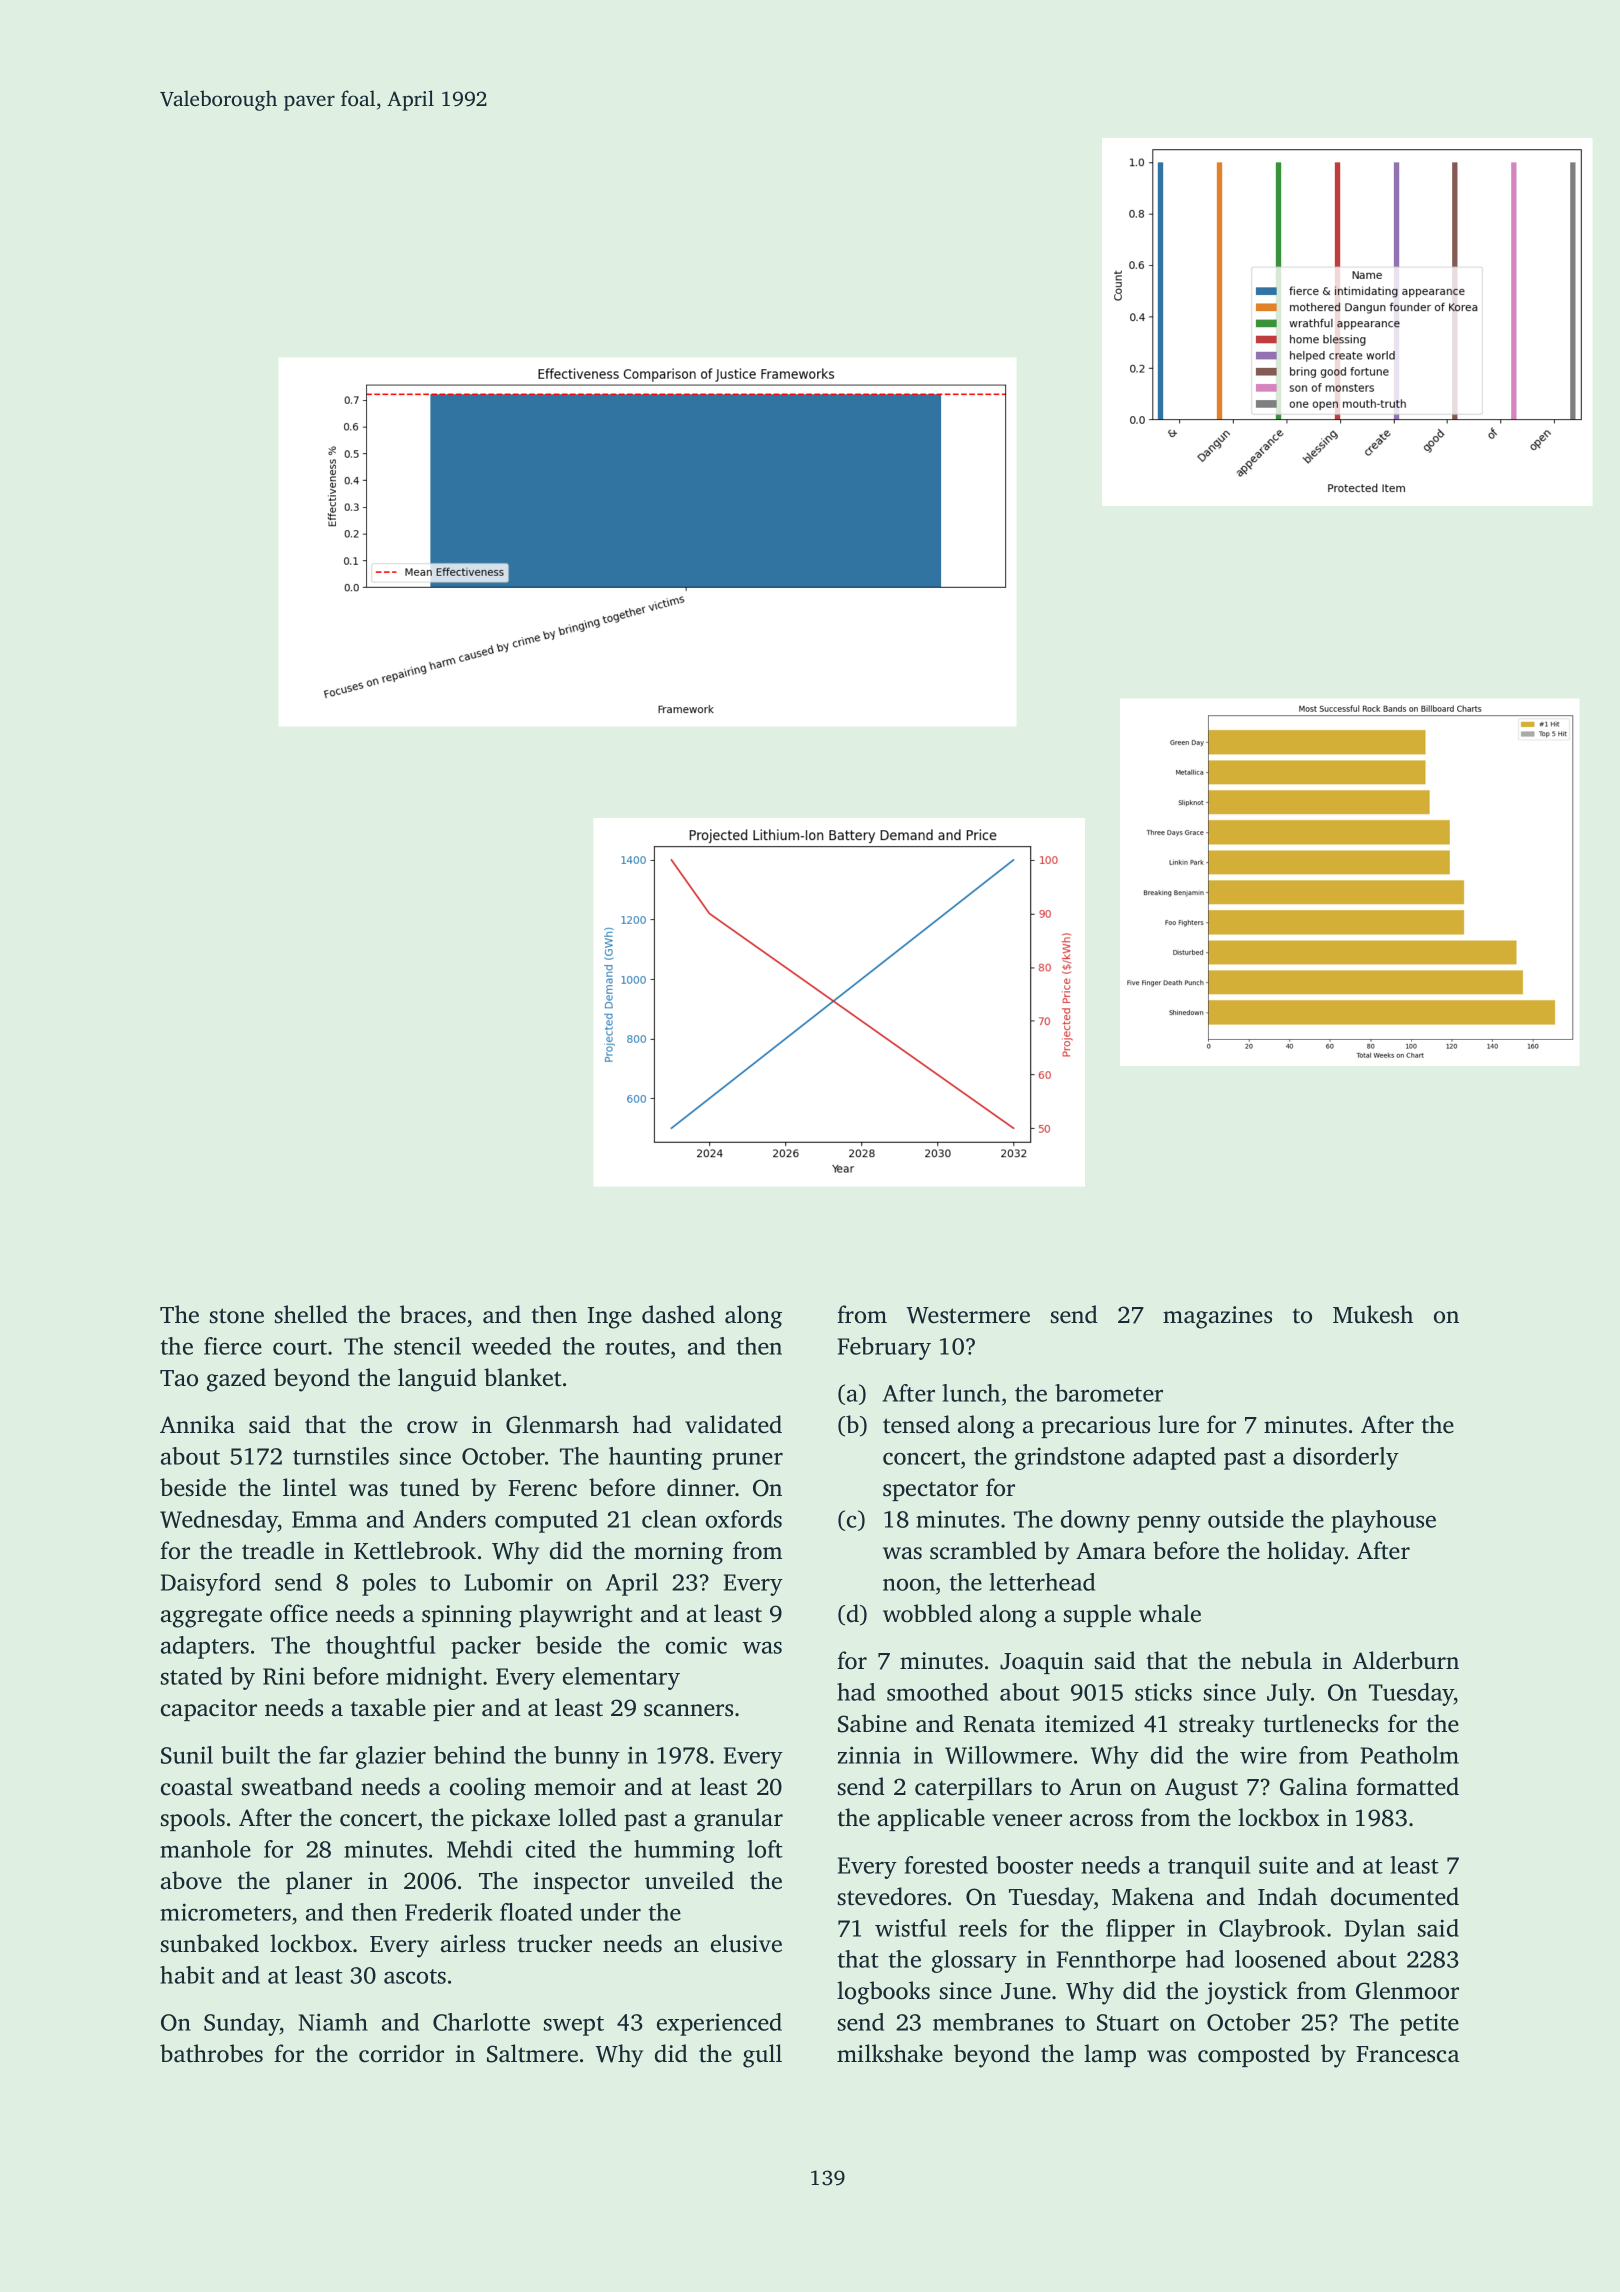  What do you see at coordinates (510, 1819) in the document?
I see `pickaxe` at bounding box center [510, 1819].
